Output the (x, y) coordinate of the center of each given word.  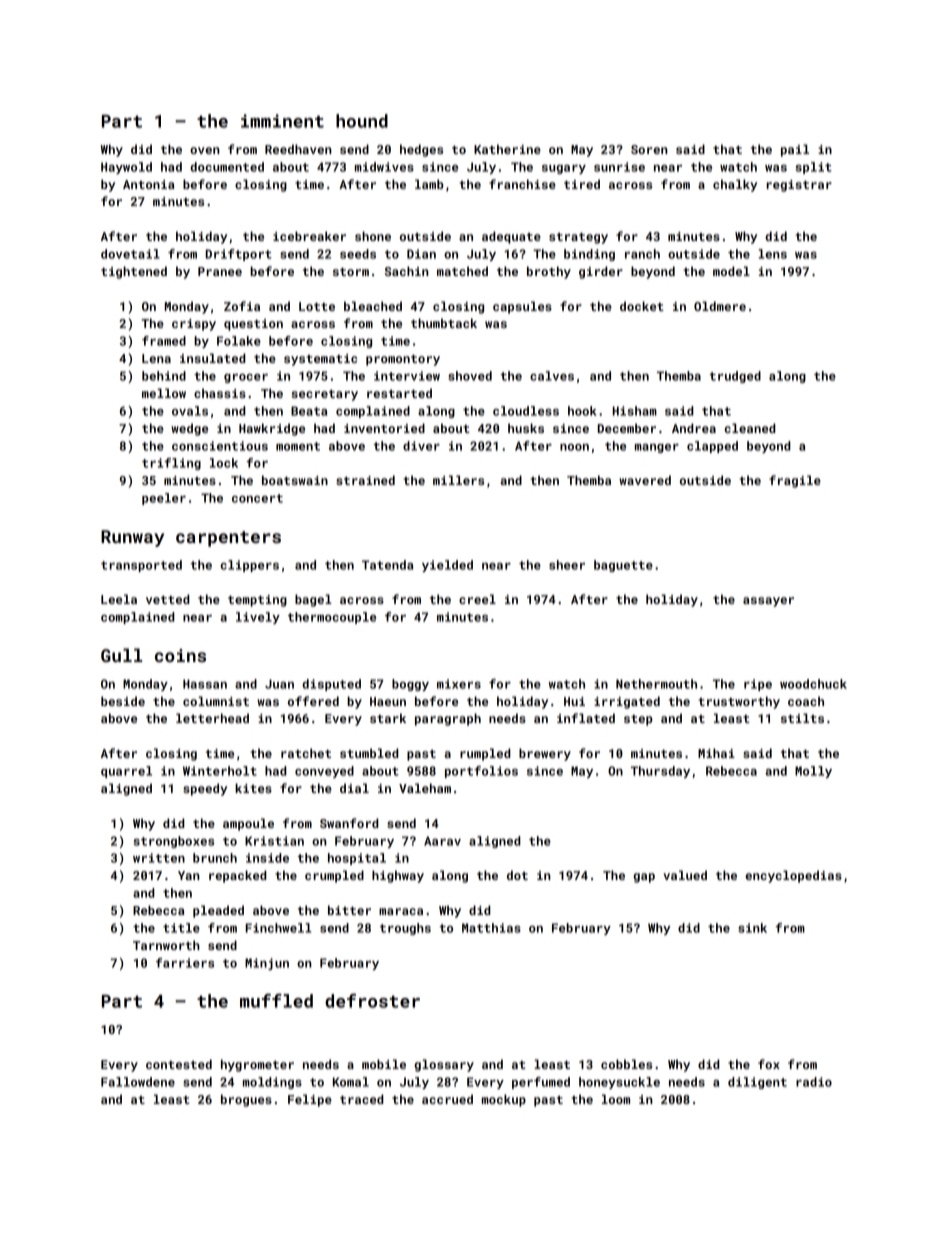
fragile (795, 481)
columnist (216, 701)
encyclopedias (793, 876)
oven (204, 150)
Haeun (388, 701)
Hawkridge (272, 429)
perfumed (541, 1083)
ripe (758, 685)
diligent (757, 1083)
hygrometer (257, 1065)
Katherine (507, 149)
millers (458, 480)
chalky (735, 185)
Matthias (491, 928)
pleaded (218, 911)
